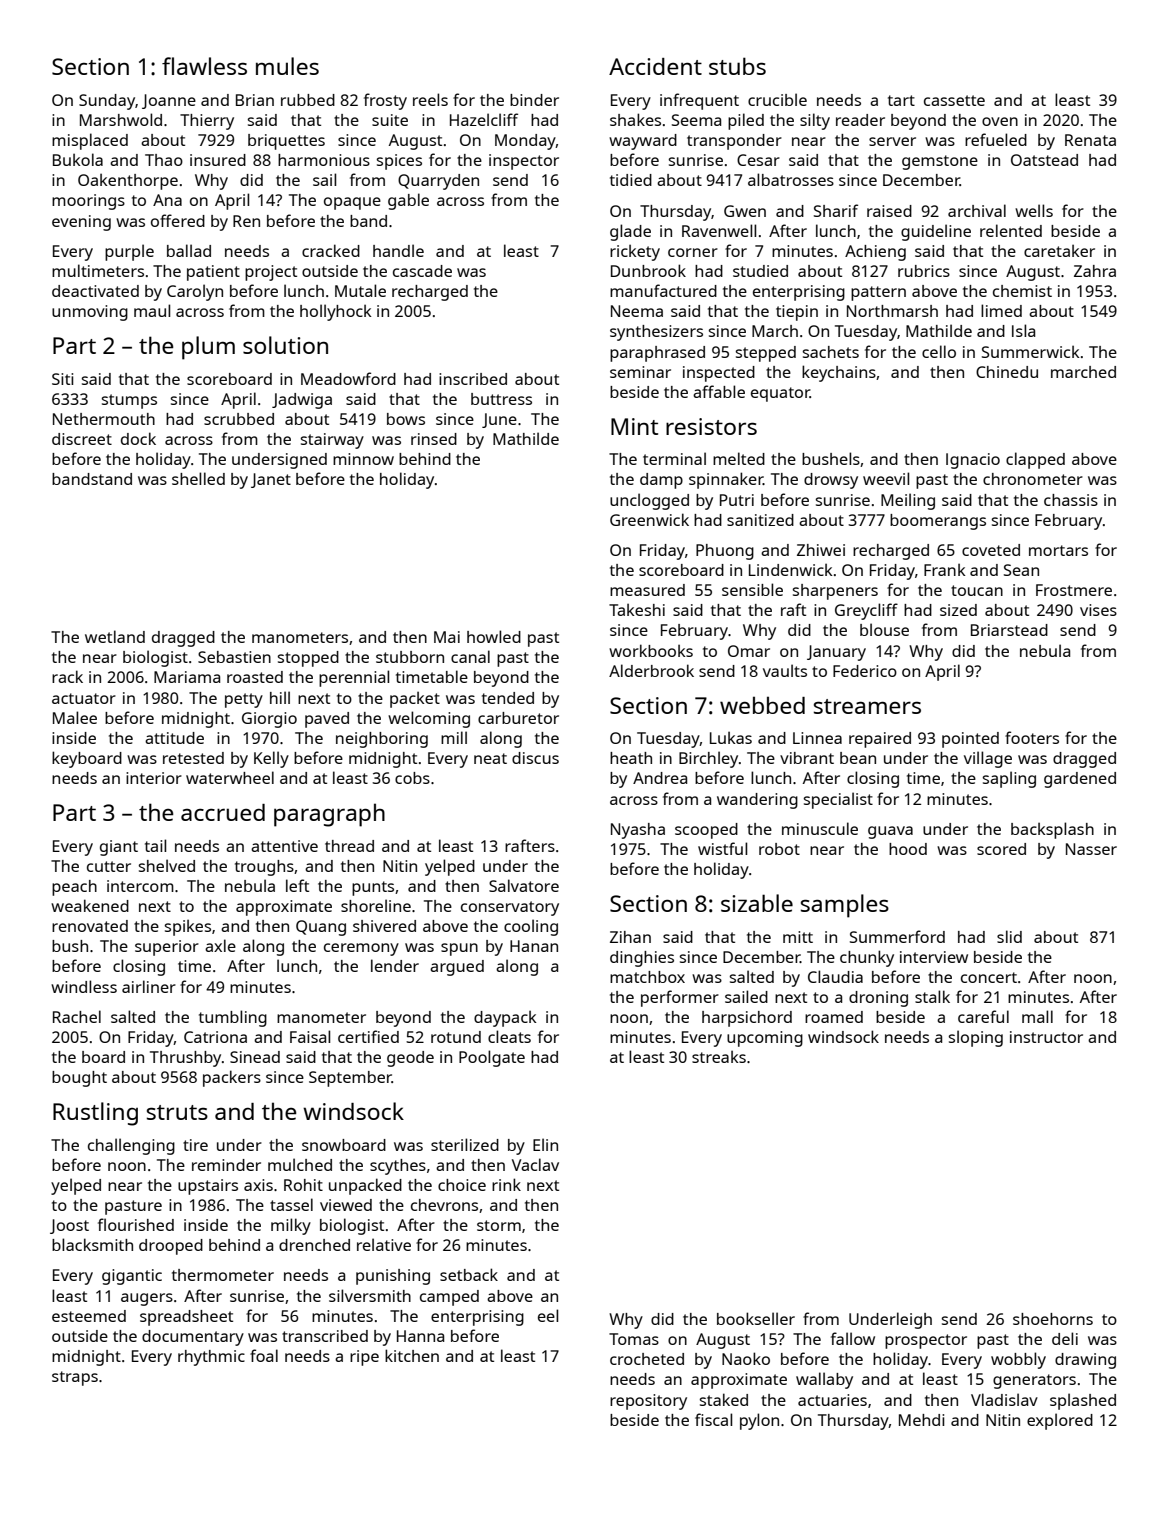  I want to click on silversmith, so click(370, 1295).
